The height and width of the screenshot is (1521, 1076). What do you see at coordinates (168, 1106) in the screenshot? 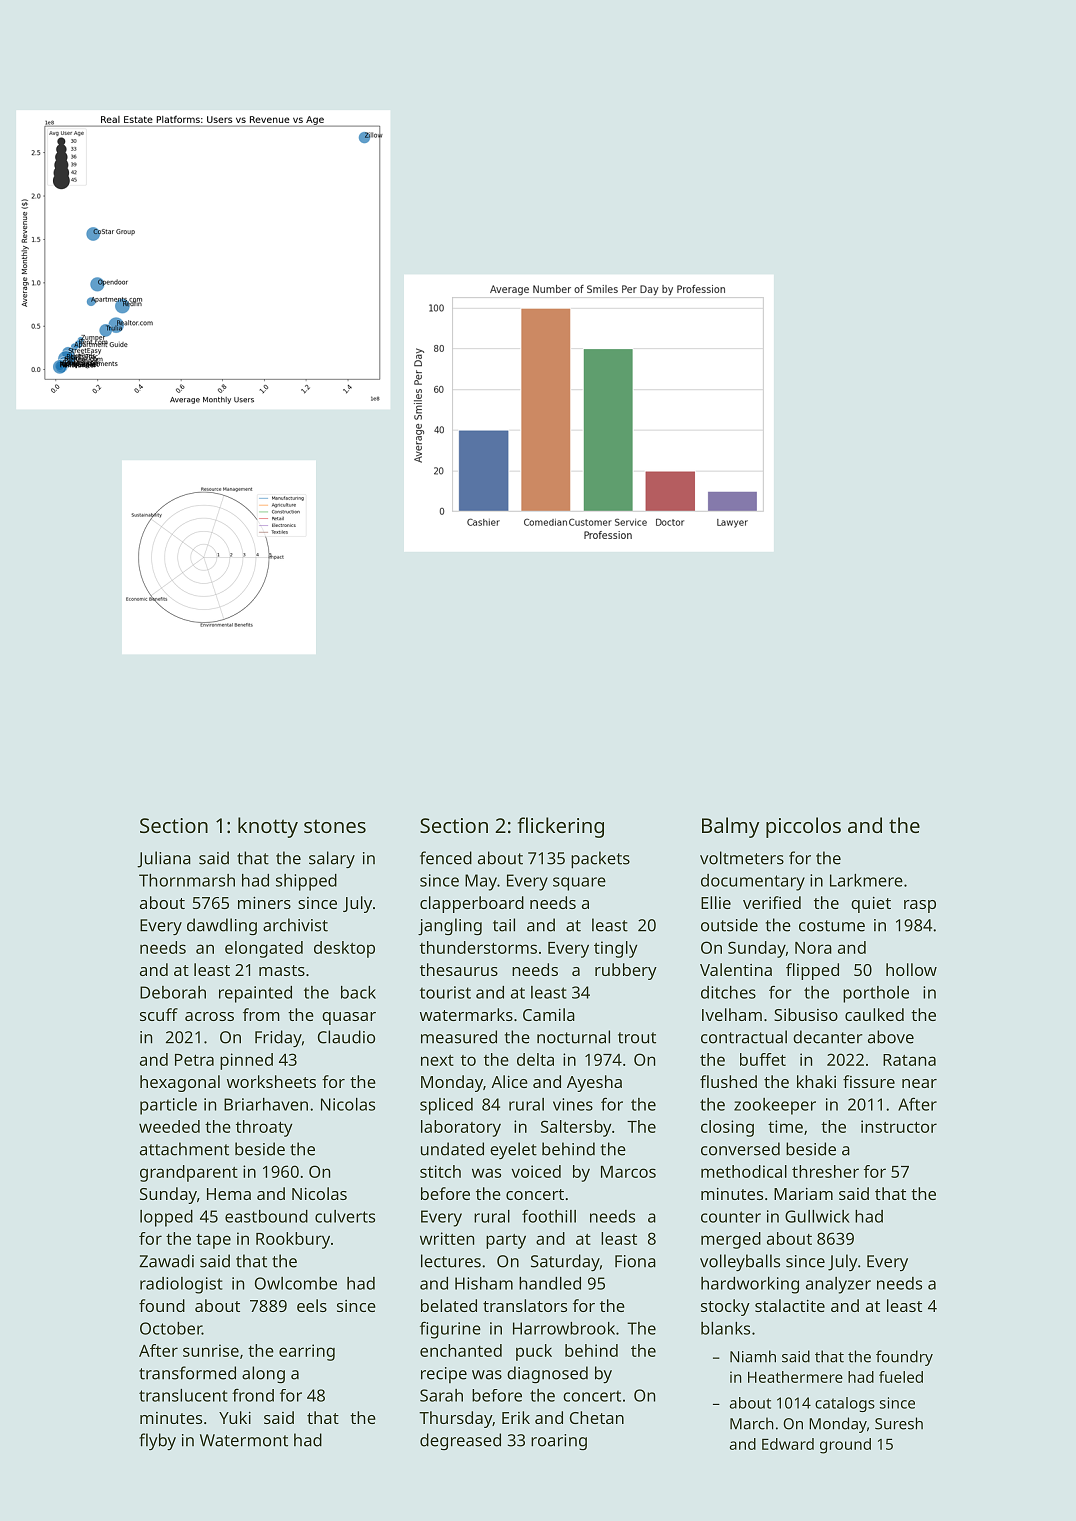
I see `particle` at bounding box center [168, 1106].
